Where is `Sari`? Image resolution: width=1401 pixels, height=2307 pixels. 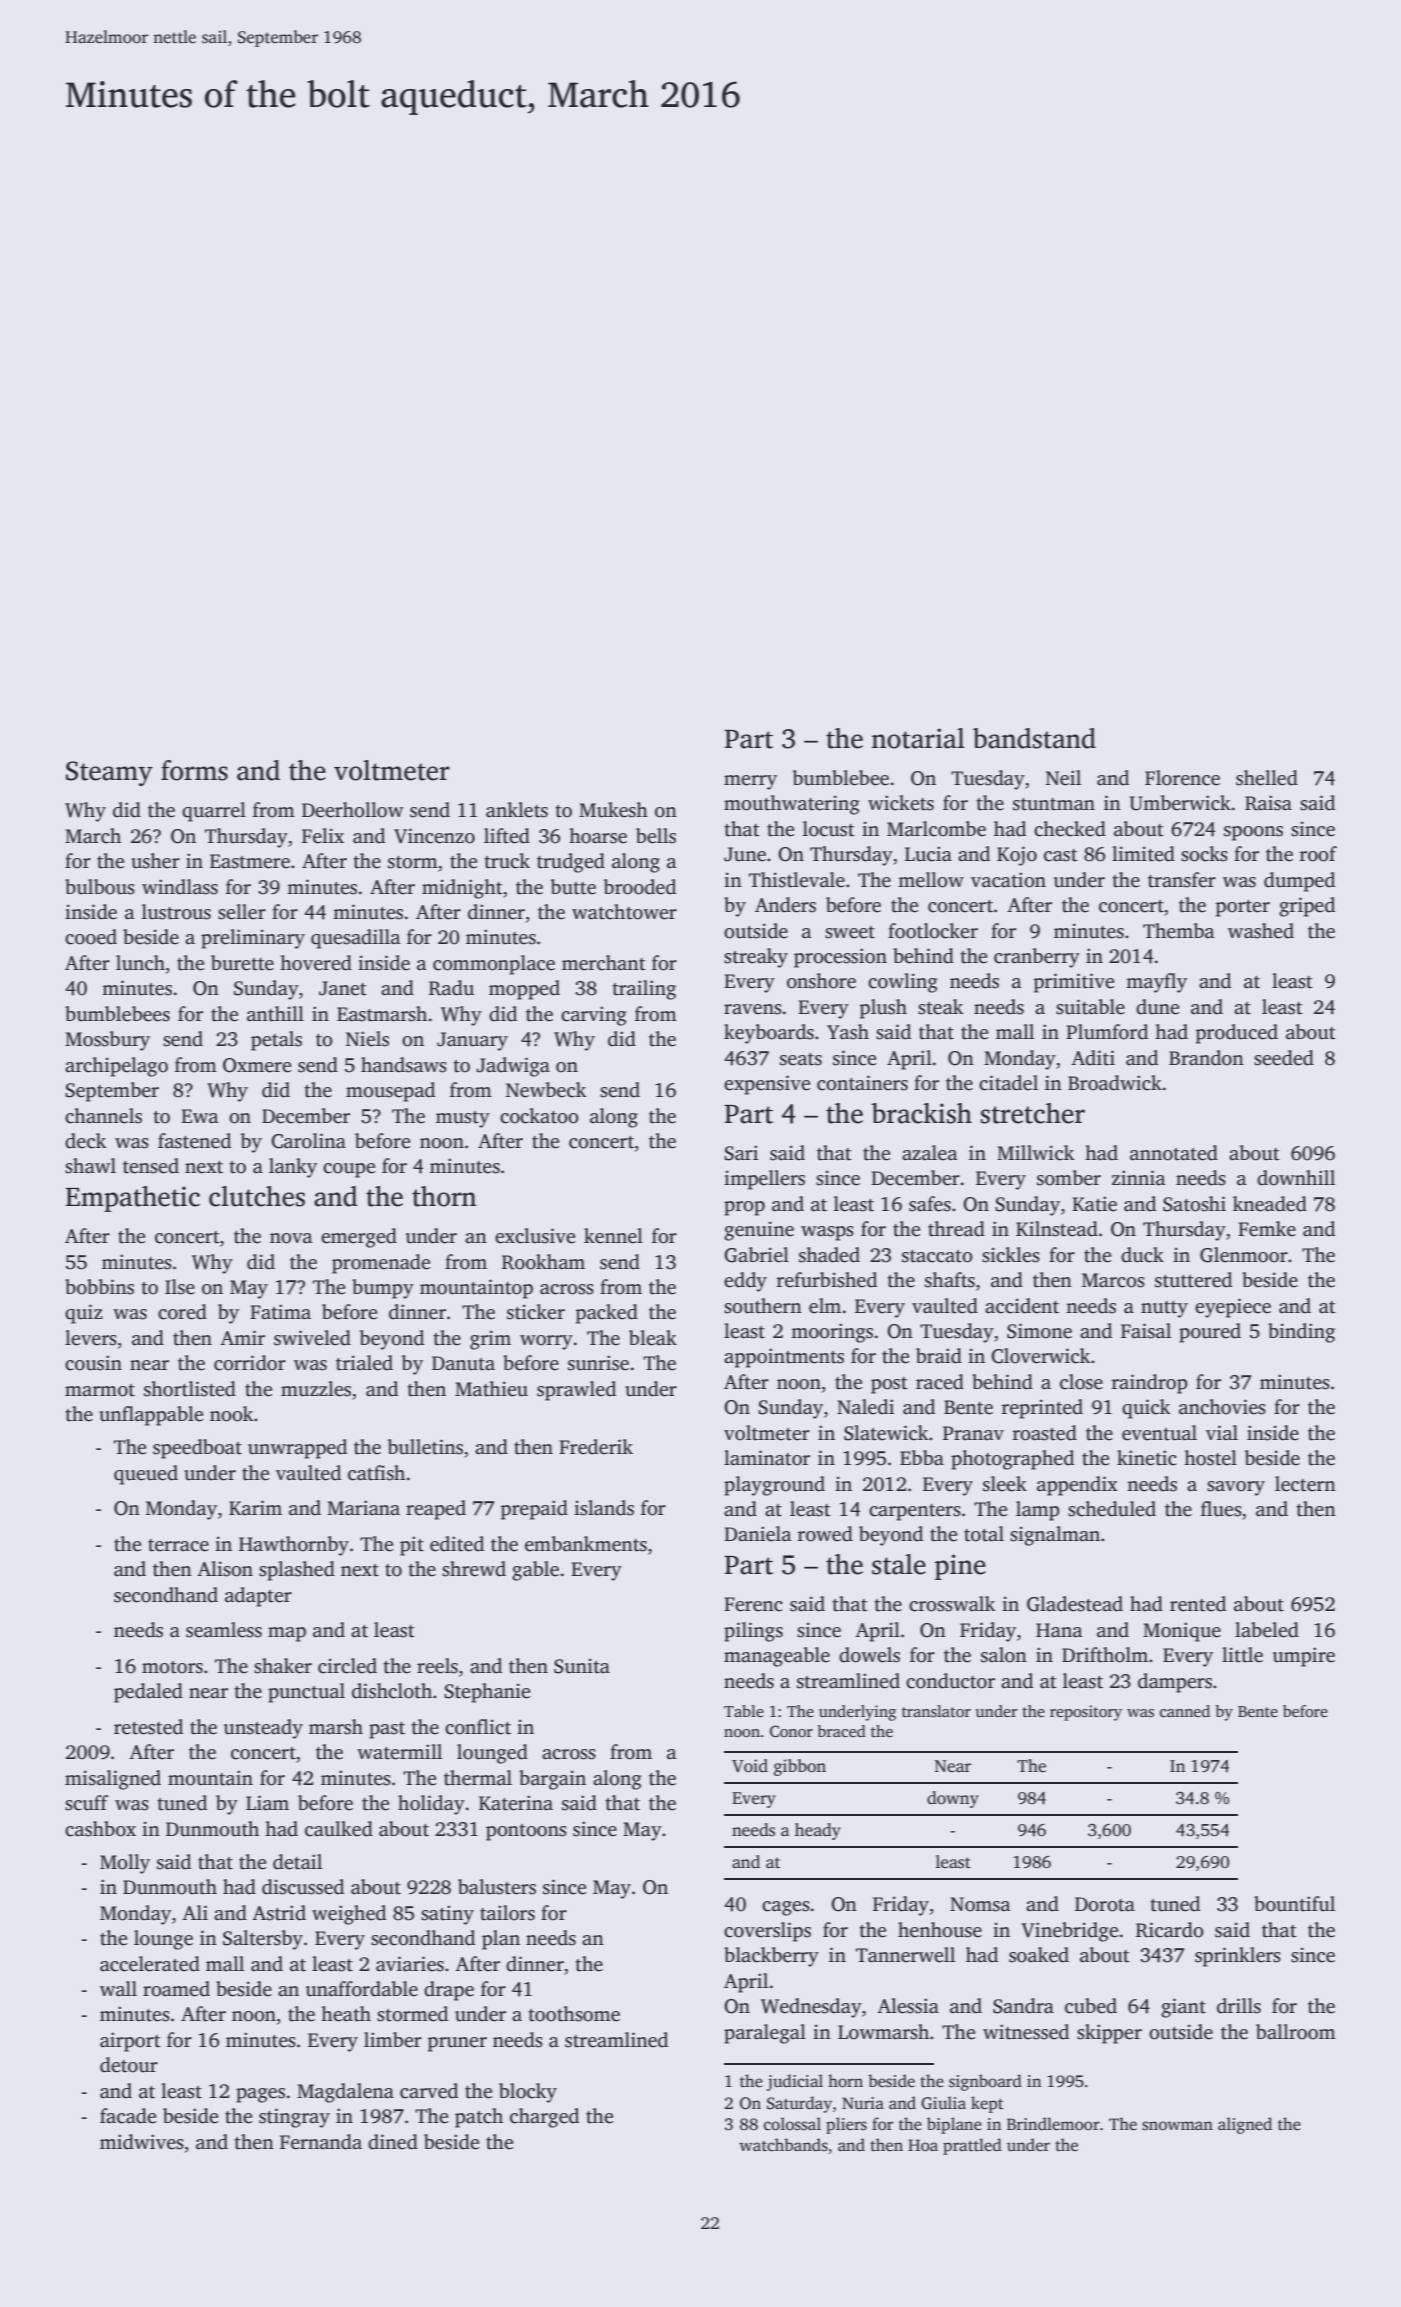
Sari is located at coordinates (741, 1153).
